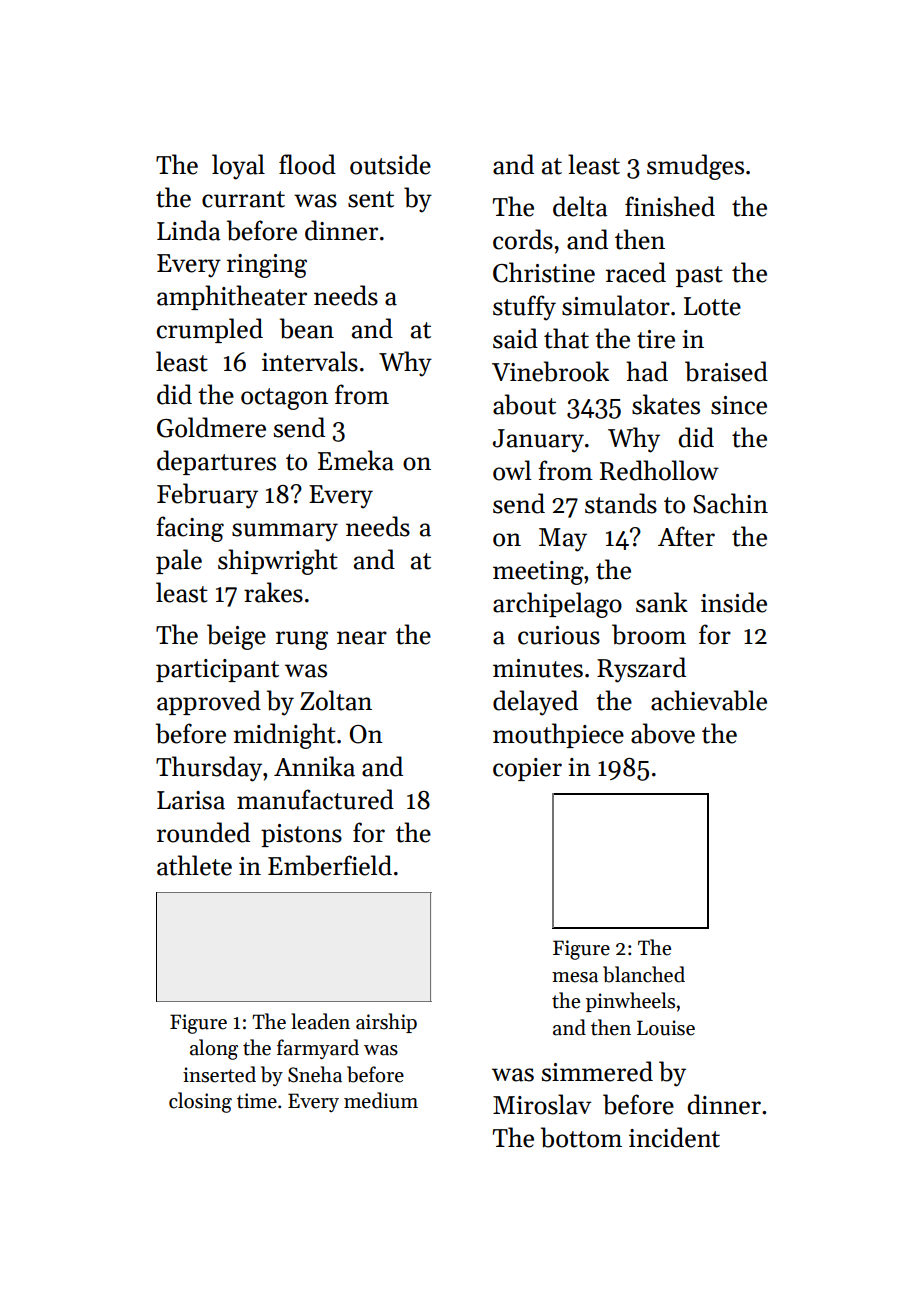 The height and width of the screenshot is (1311, 924). What do you see at coordinates (390, 164) in the screenshot?
I see `outside` at bounding box center [390, 164].
